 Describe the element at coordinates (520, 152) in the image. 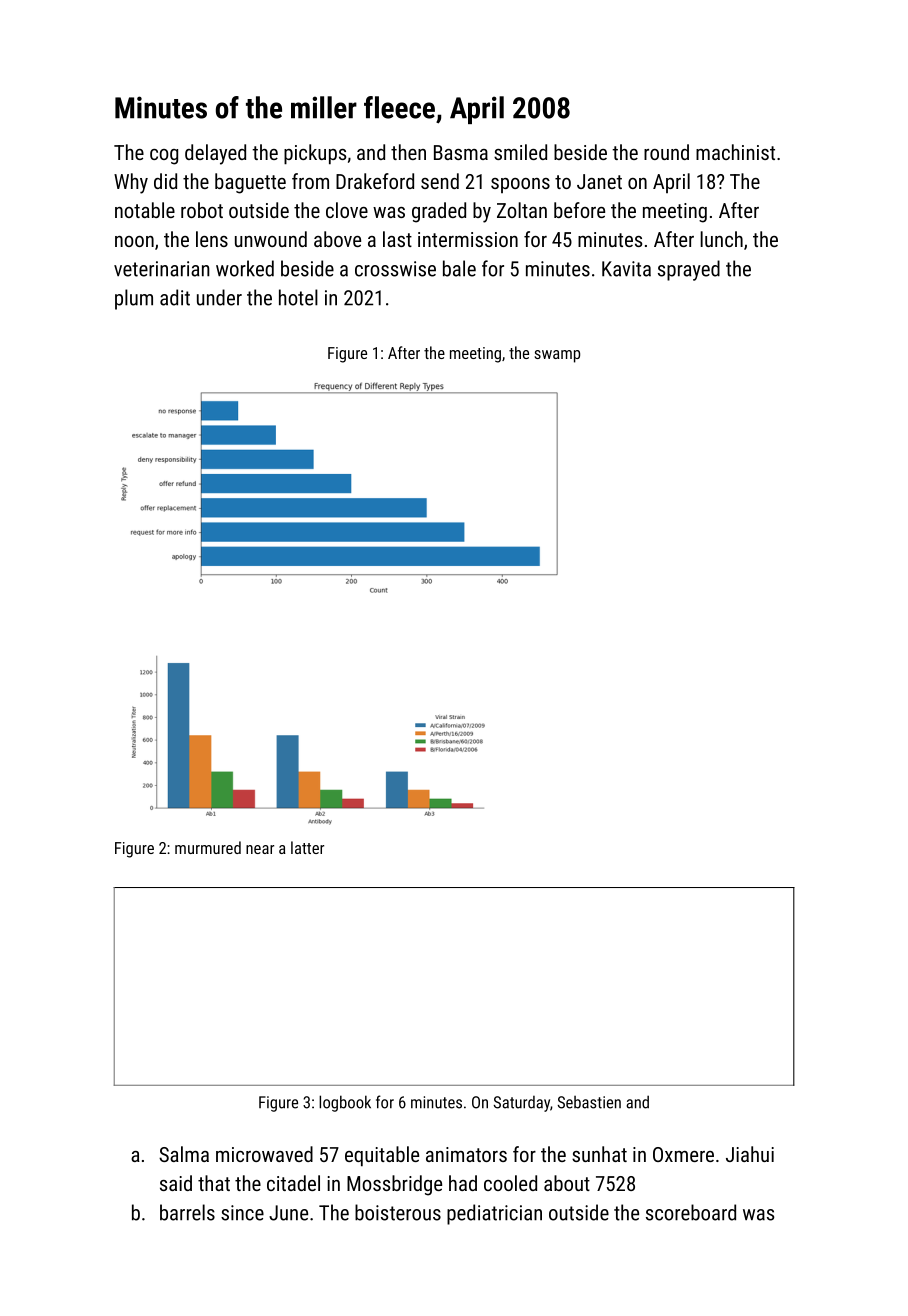

I see `smiled` at that location.
